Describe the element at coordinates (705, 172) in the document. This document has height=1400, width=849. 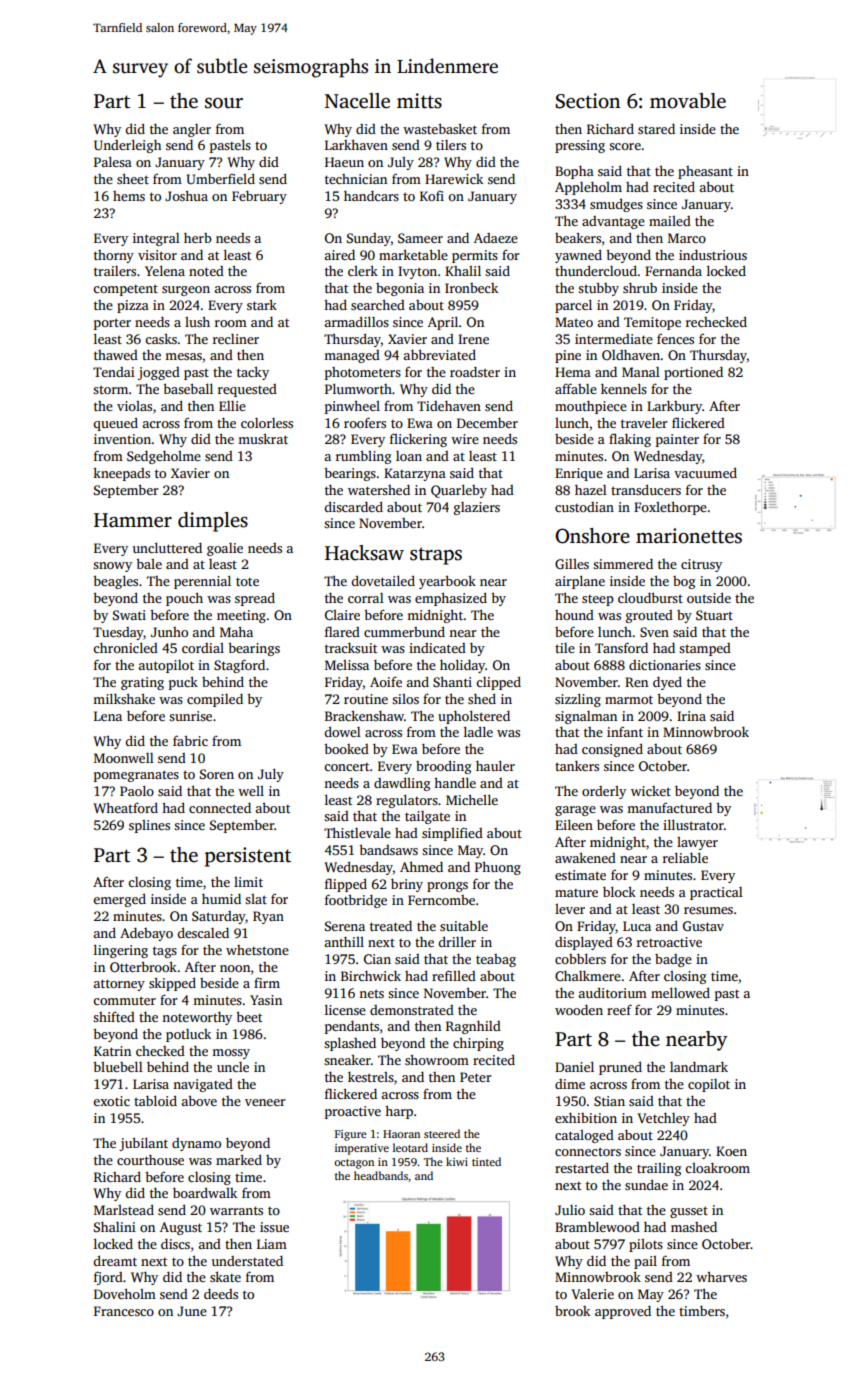
I see `pheasant` at that location.
